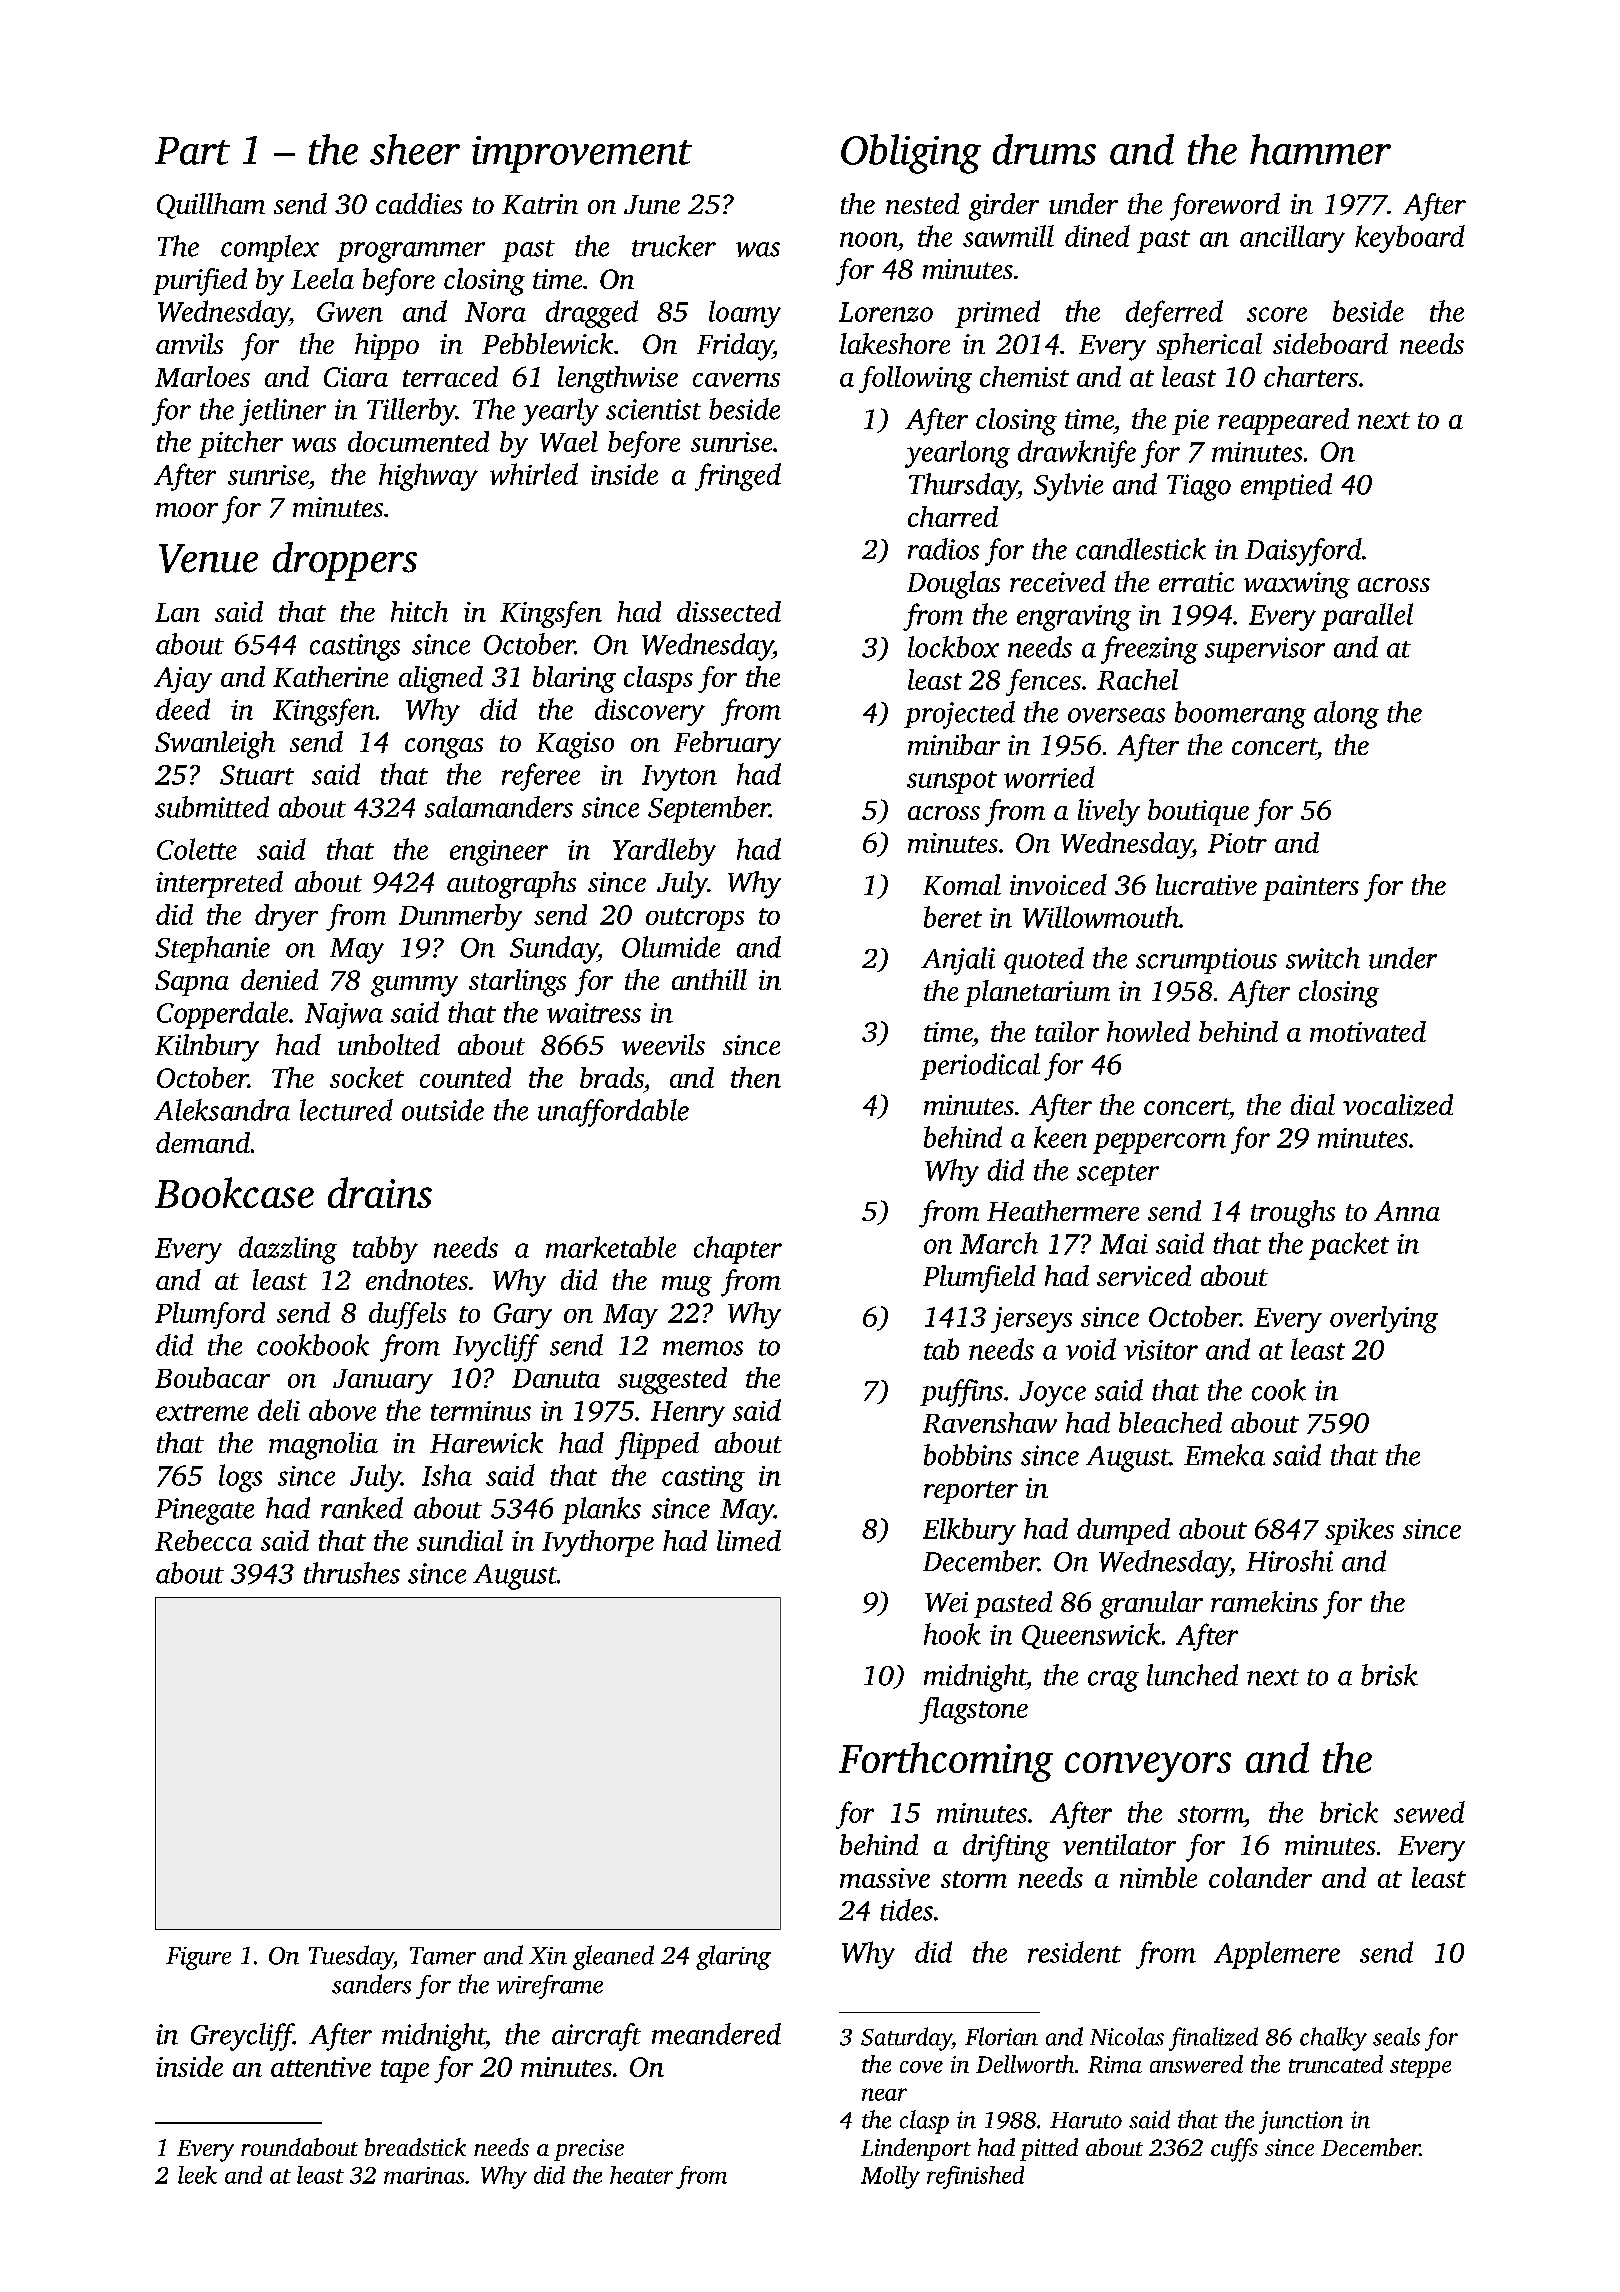 The width and height of the document is (1620, 2292). I want to click on Part, so click(192, 151).
